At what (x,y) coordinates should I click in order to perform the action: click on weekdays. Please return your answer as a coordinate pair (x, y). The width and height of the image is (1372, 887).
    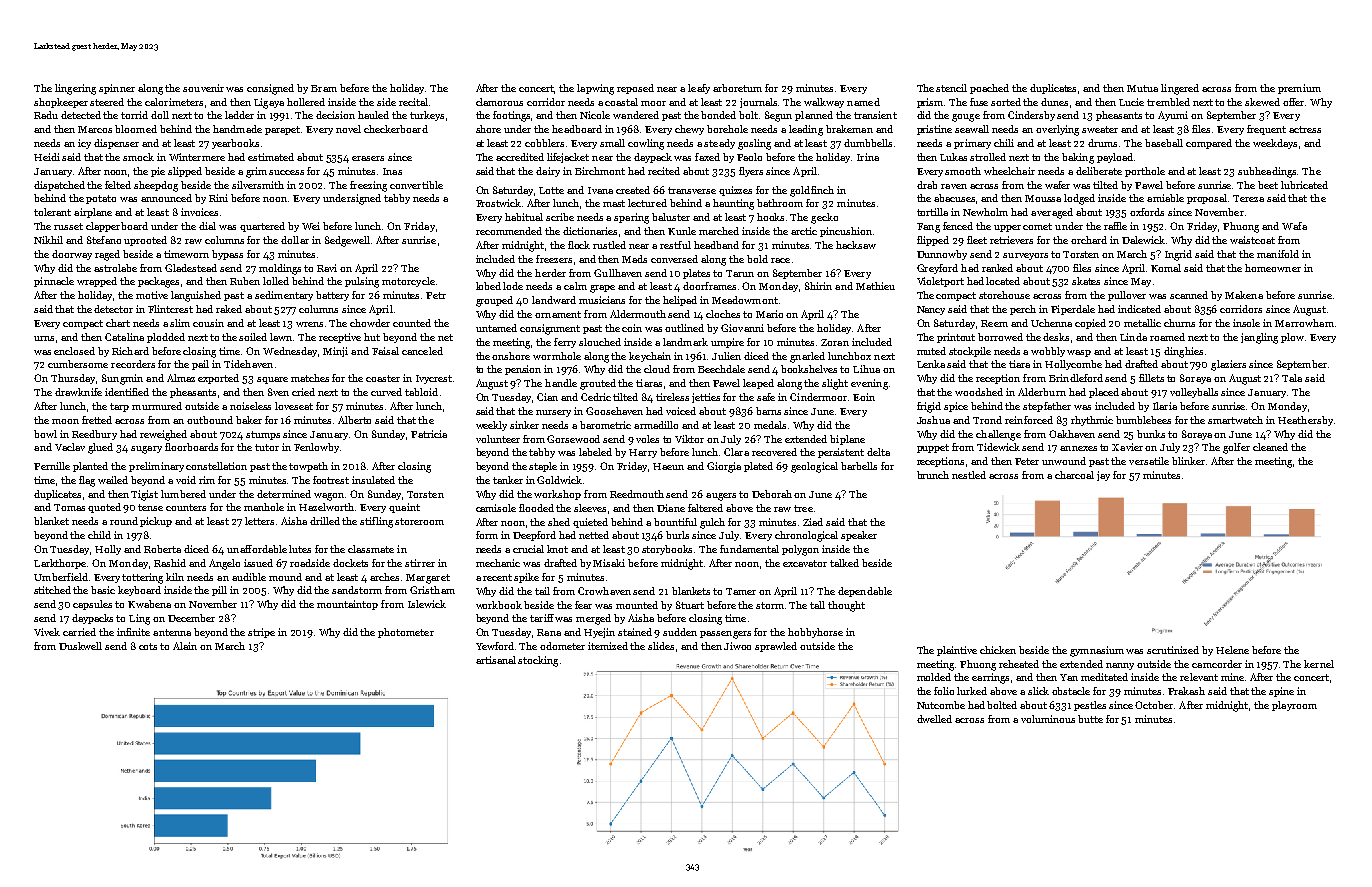
    Looking at the image, I should click on (1275, 144).
